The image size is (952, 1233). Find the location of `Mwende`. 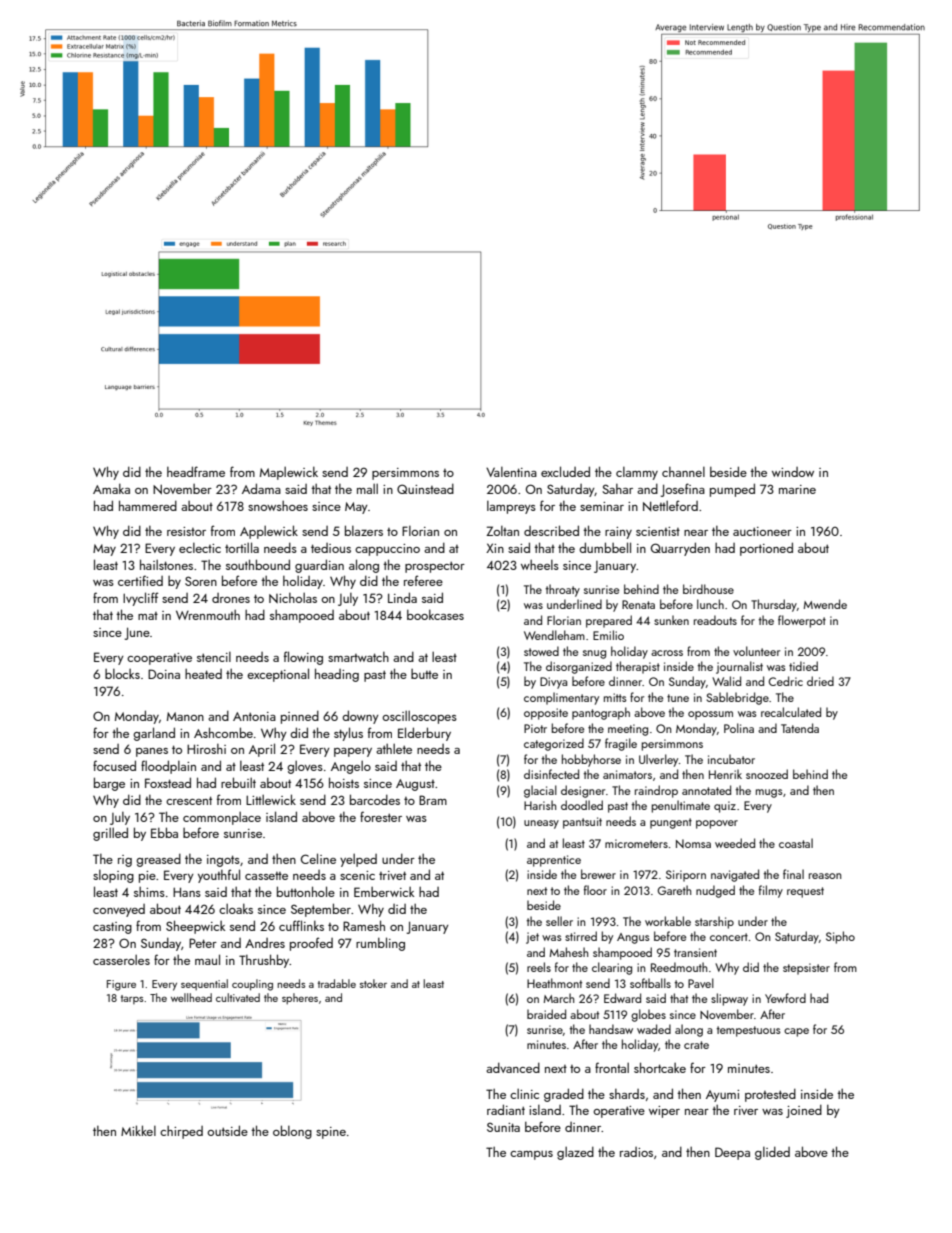

Mwende is located at coordinates (825, 604).
